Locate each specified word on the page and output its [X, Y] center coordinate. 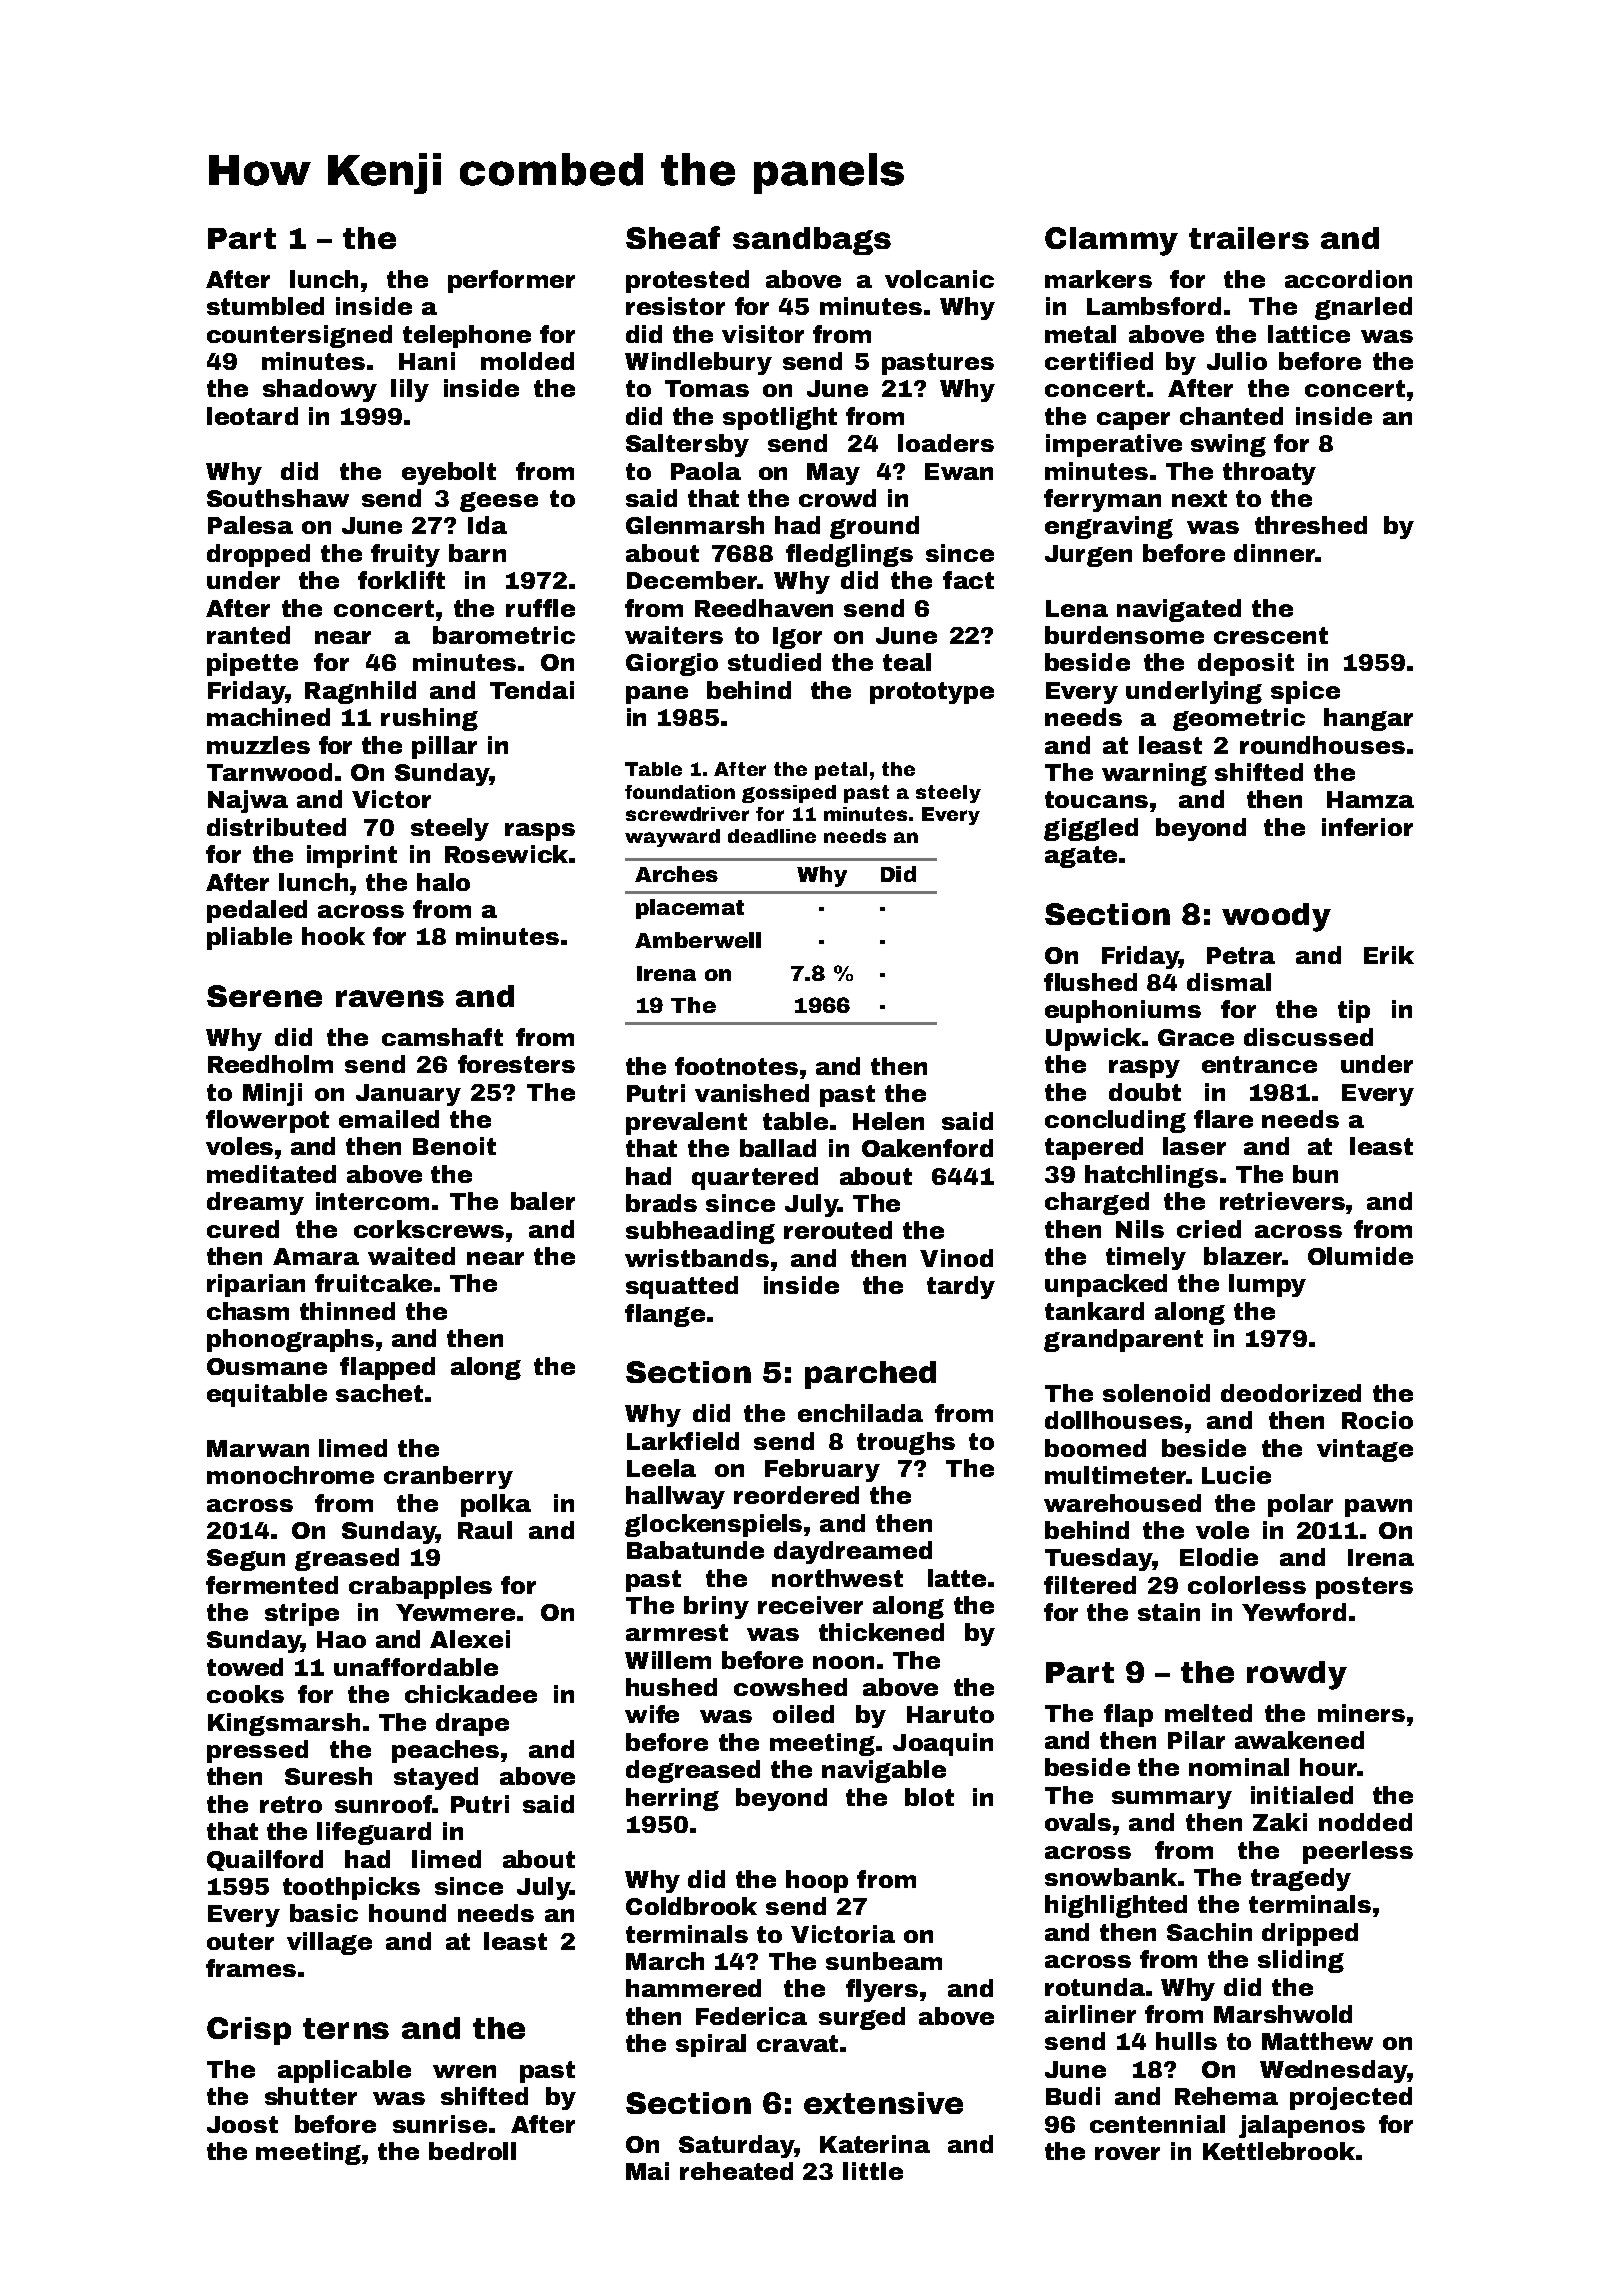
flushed [1090, 982]
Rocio [1377, 1420]
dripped [1310, 1934]
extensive [883, 2103]
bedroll [472, 2151]
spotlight [780, 418]
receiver [810, 1605]
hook [333, 936]
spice [1305, 692]
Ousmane [267, 1366]
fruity [405, 555]
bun [1315, 1174]
